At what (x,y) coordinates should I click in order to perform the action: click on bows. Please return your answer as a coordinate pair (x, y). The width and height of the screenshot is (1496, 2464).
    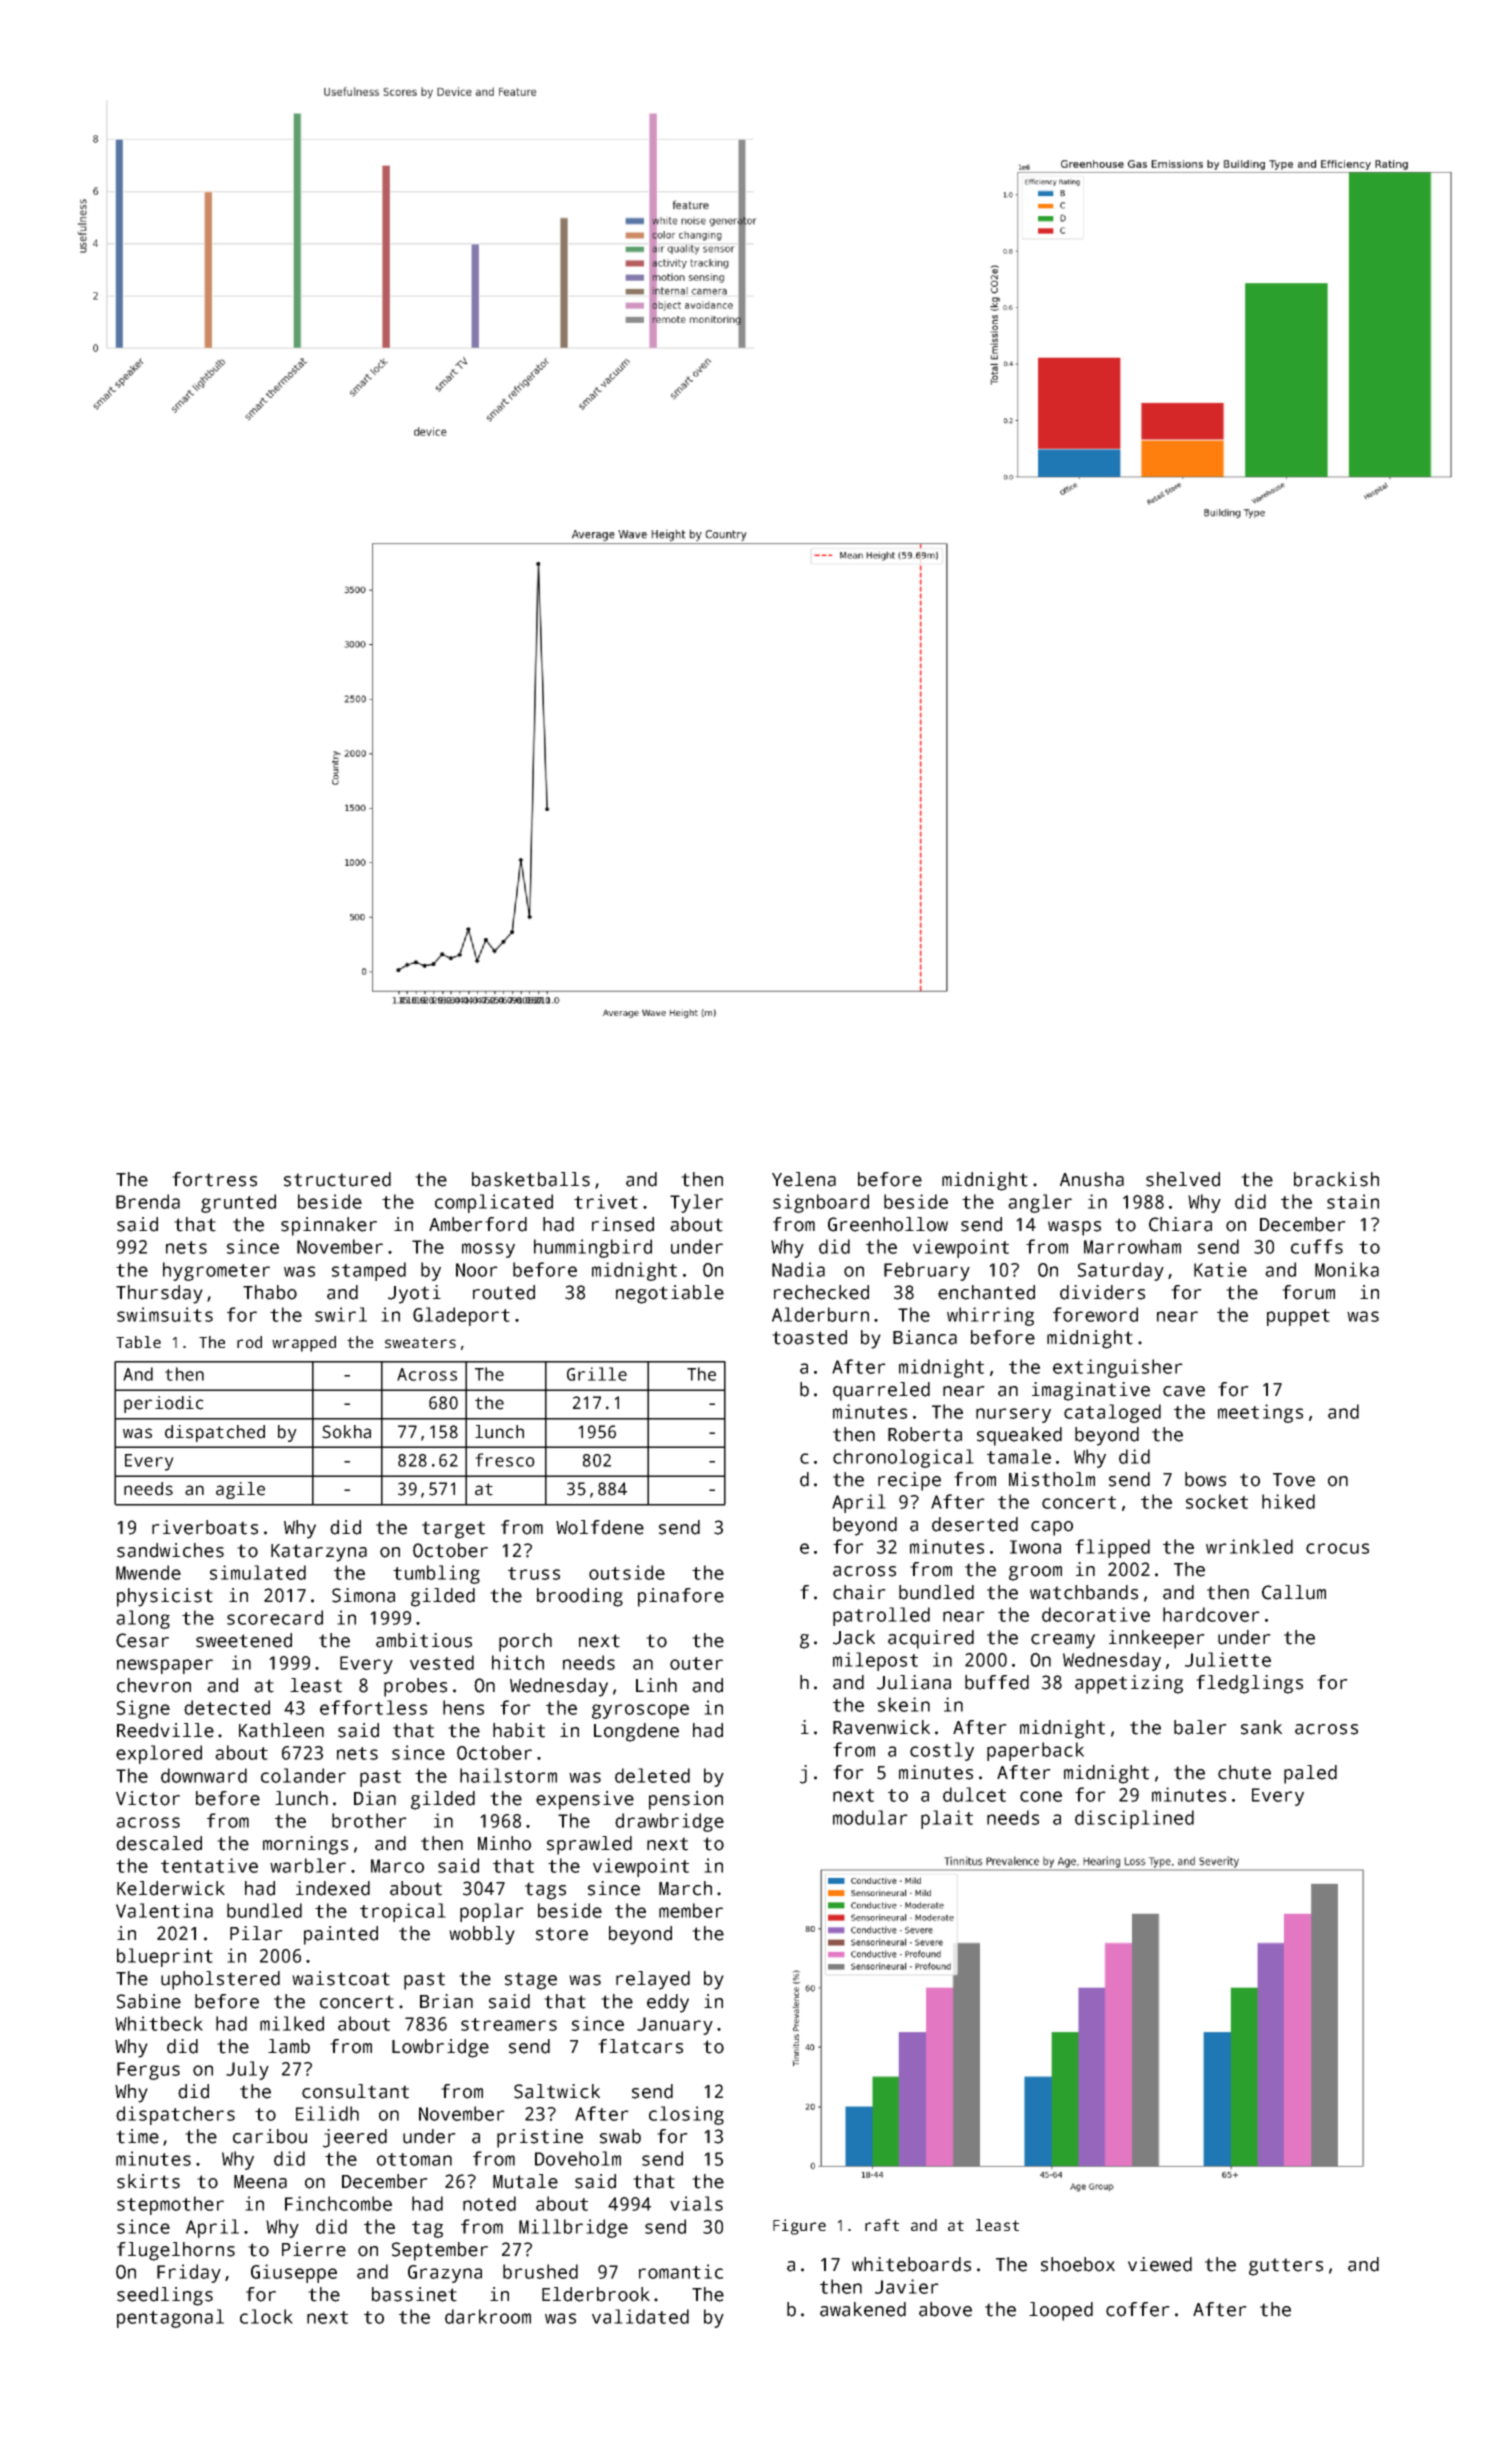
    Looking at the image, I should click on (1205, 1479).
